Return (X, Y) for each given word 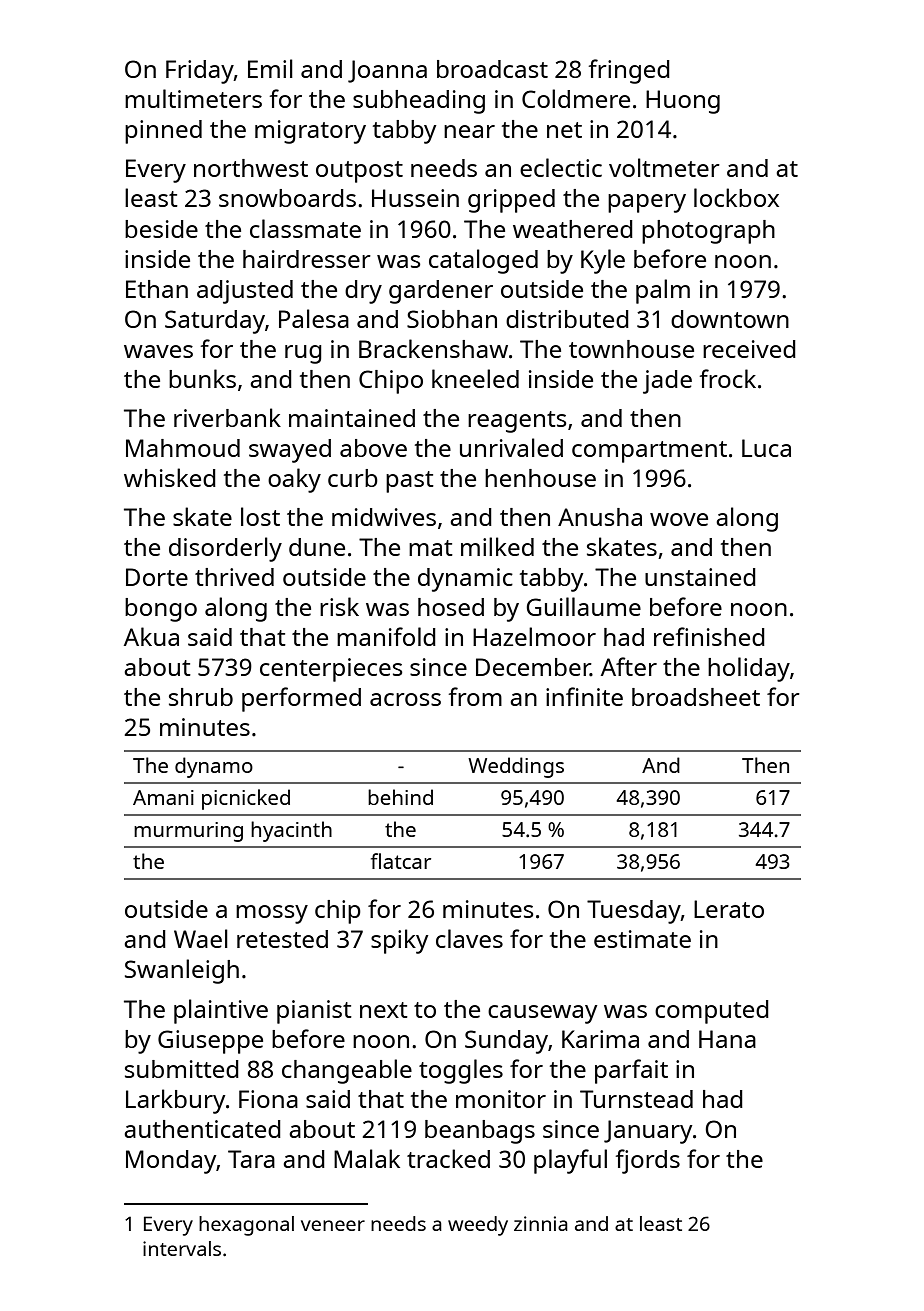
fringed (629, 71)
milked (497, 546)
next (384, 1010)
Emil (270, 68)
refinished (709, 636)
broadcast (492, 69)
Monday (171, 1162)
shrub (201, 697)
